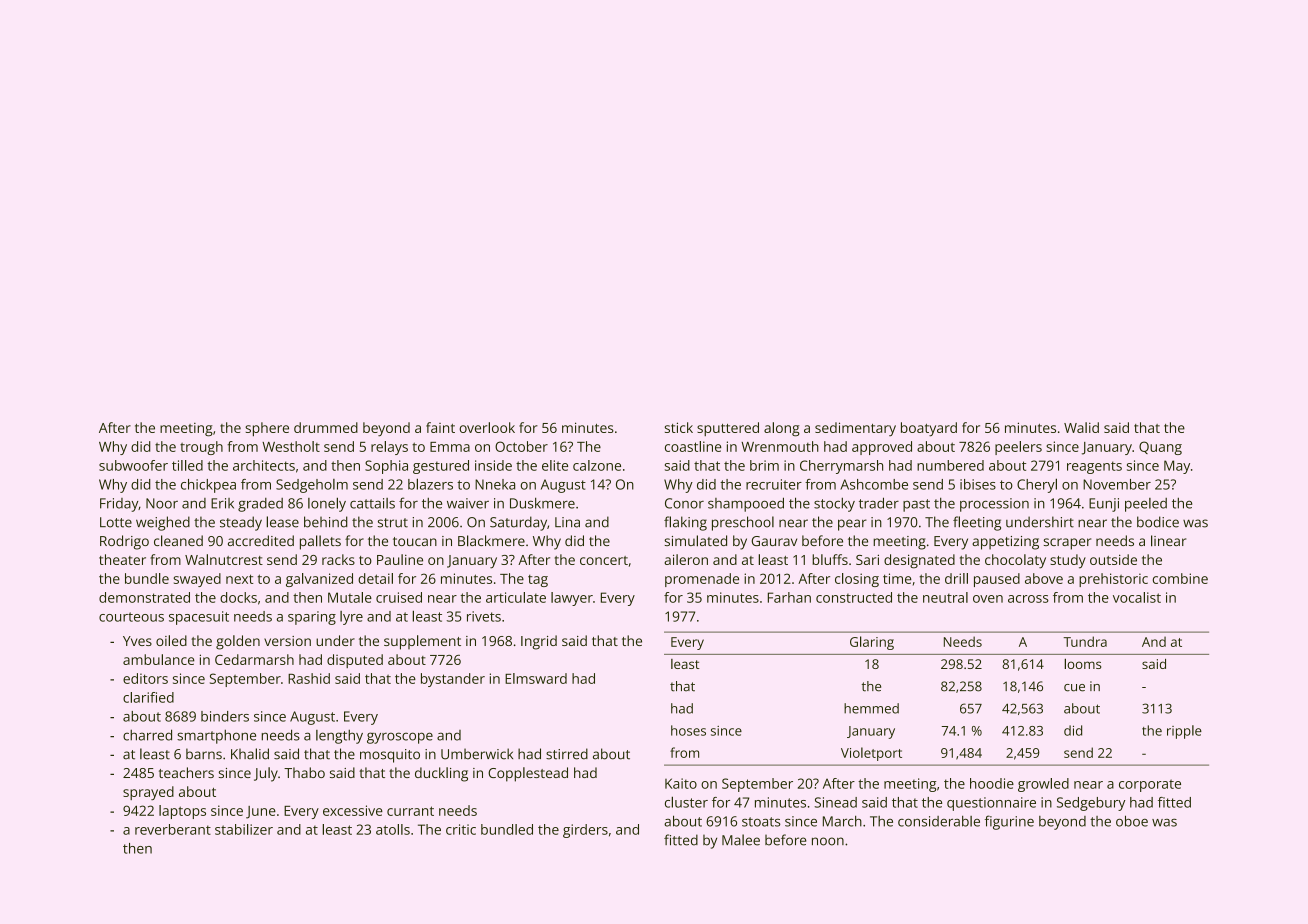 The height and width of the page is (924, 1308). Describe the element at coordinates (197, 580) in the page. I see `swayed` at that location.
